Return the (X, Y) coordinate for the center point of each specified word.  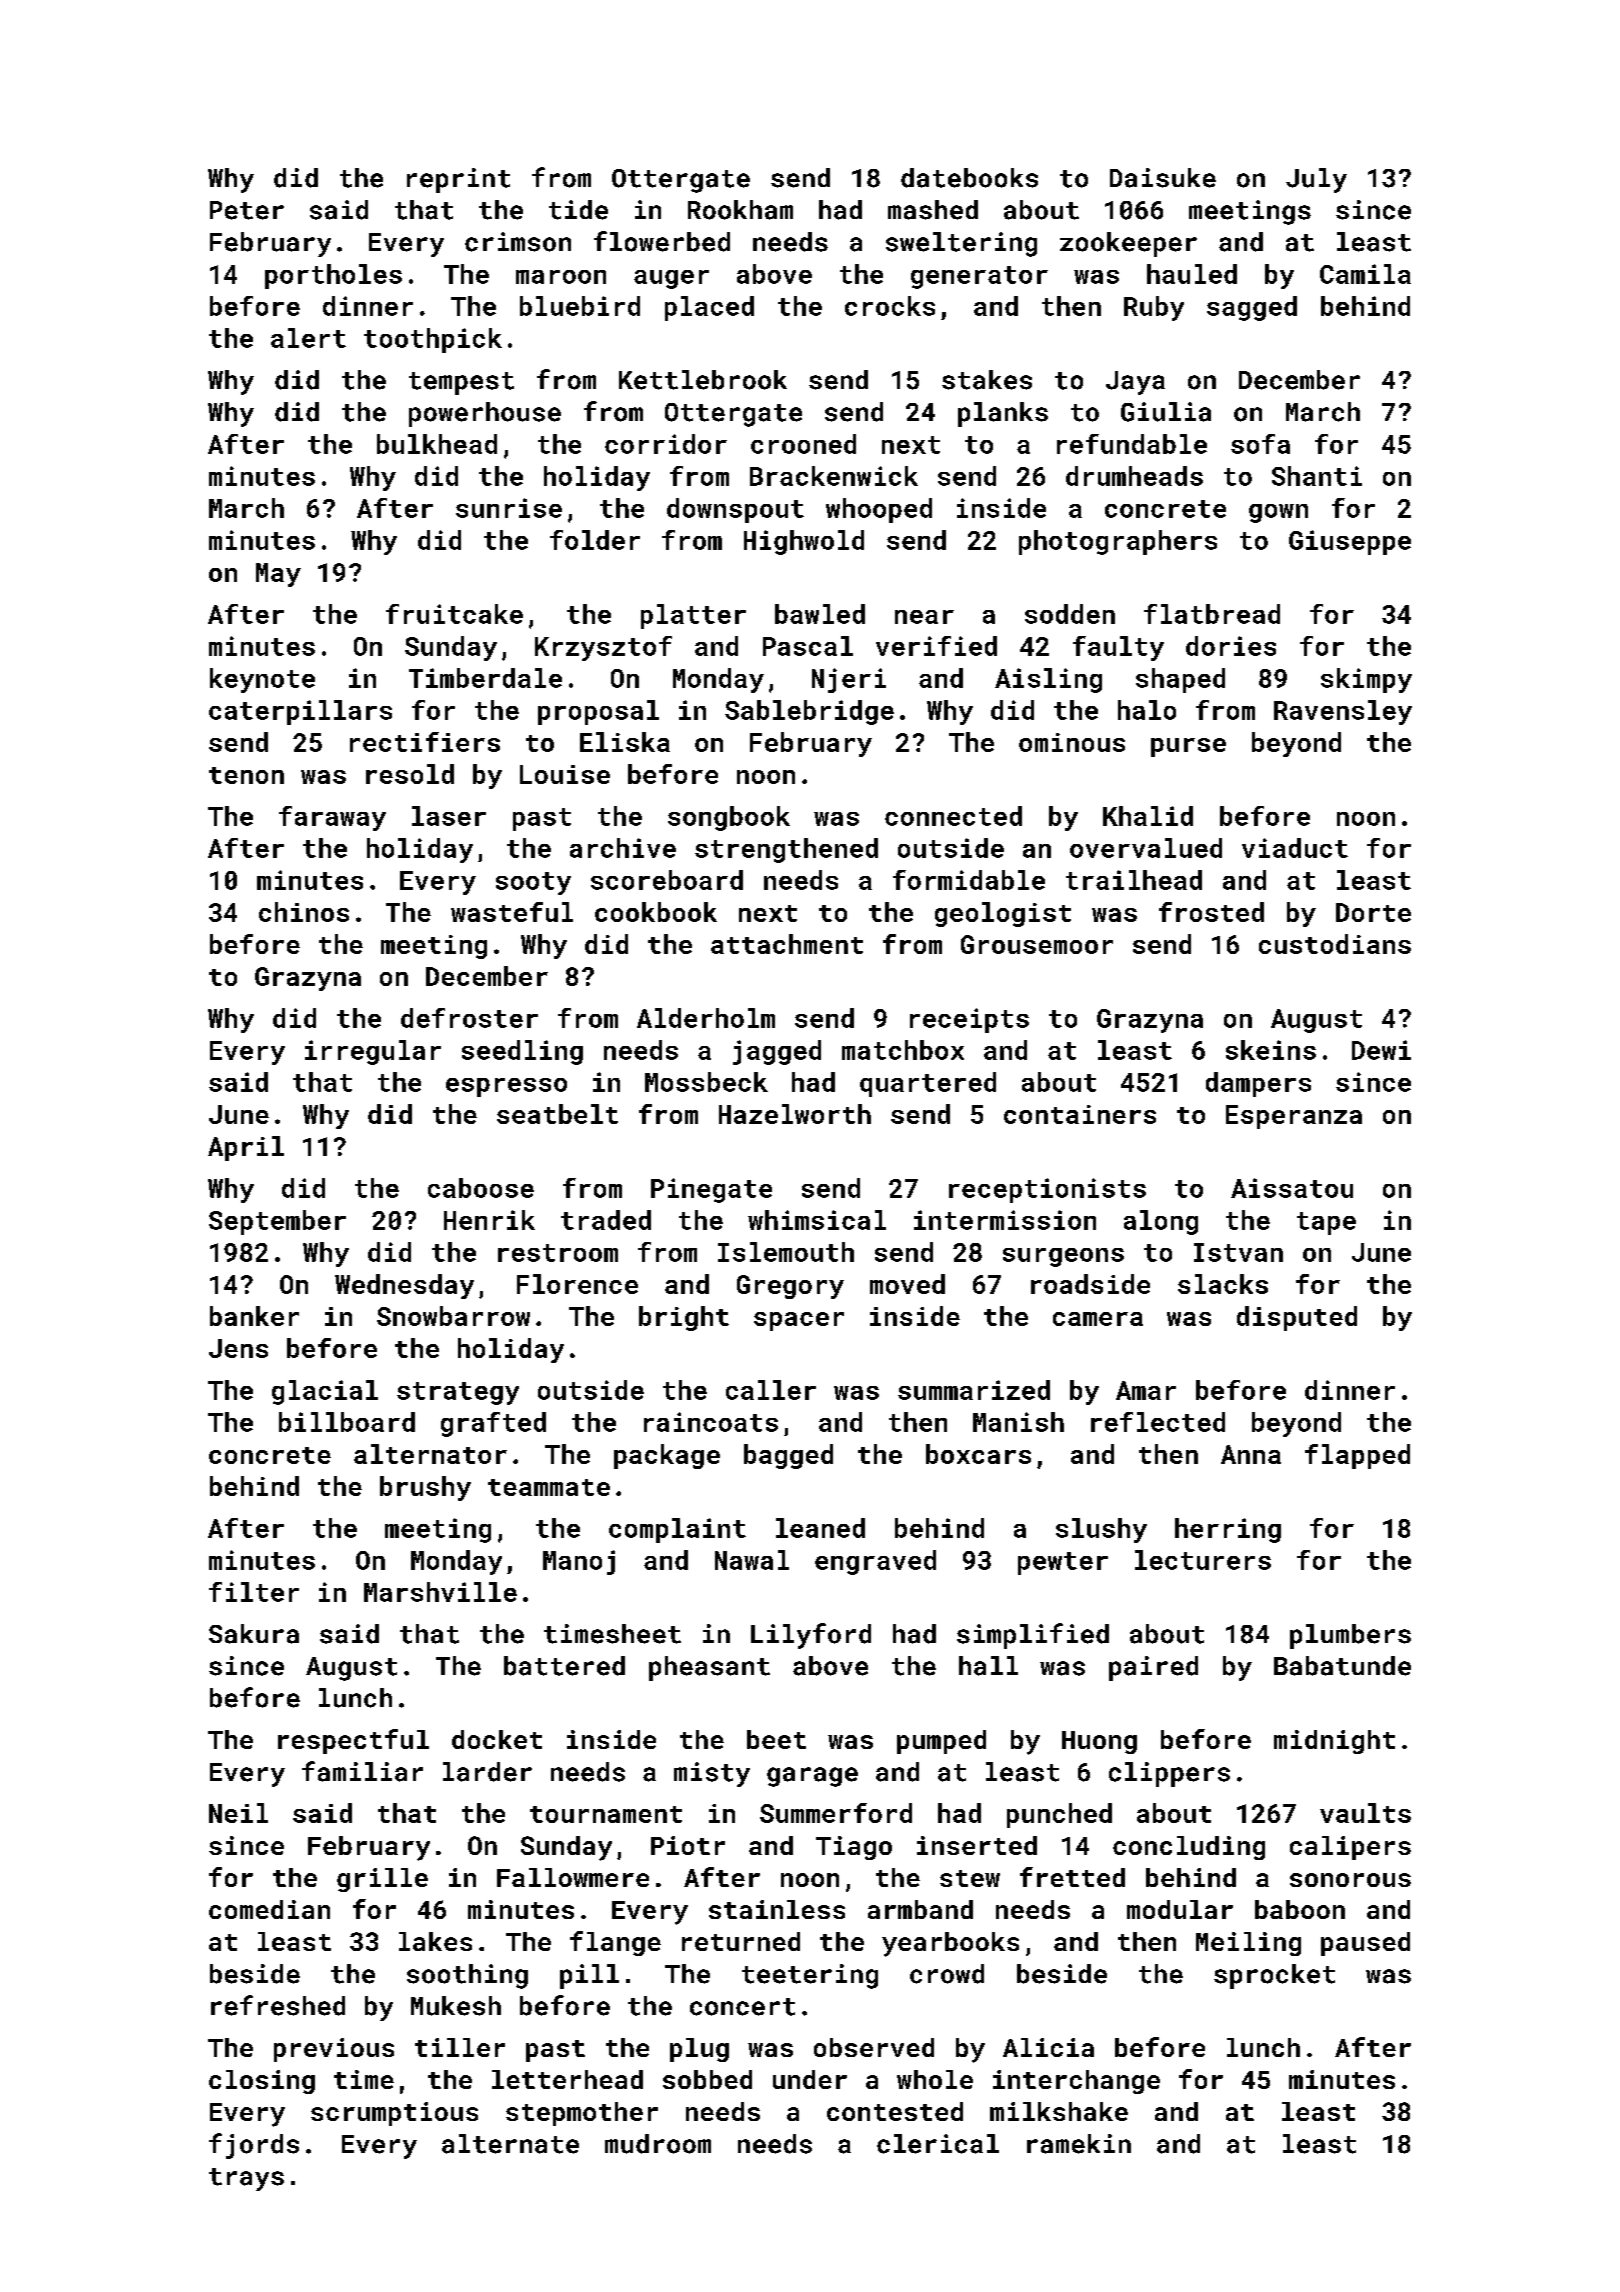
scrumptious (394, 2114)
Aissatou (1292, 1188)
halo (1147, 710)
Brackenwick (834, 476)
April (246, 1148)
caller (771, 1390)
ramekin (1079, 2144)
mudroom (658, 2144)
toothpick (433, 340)
